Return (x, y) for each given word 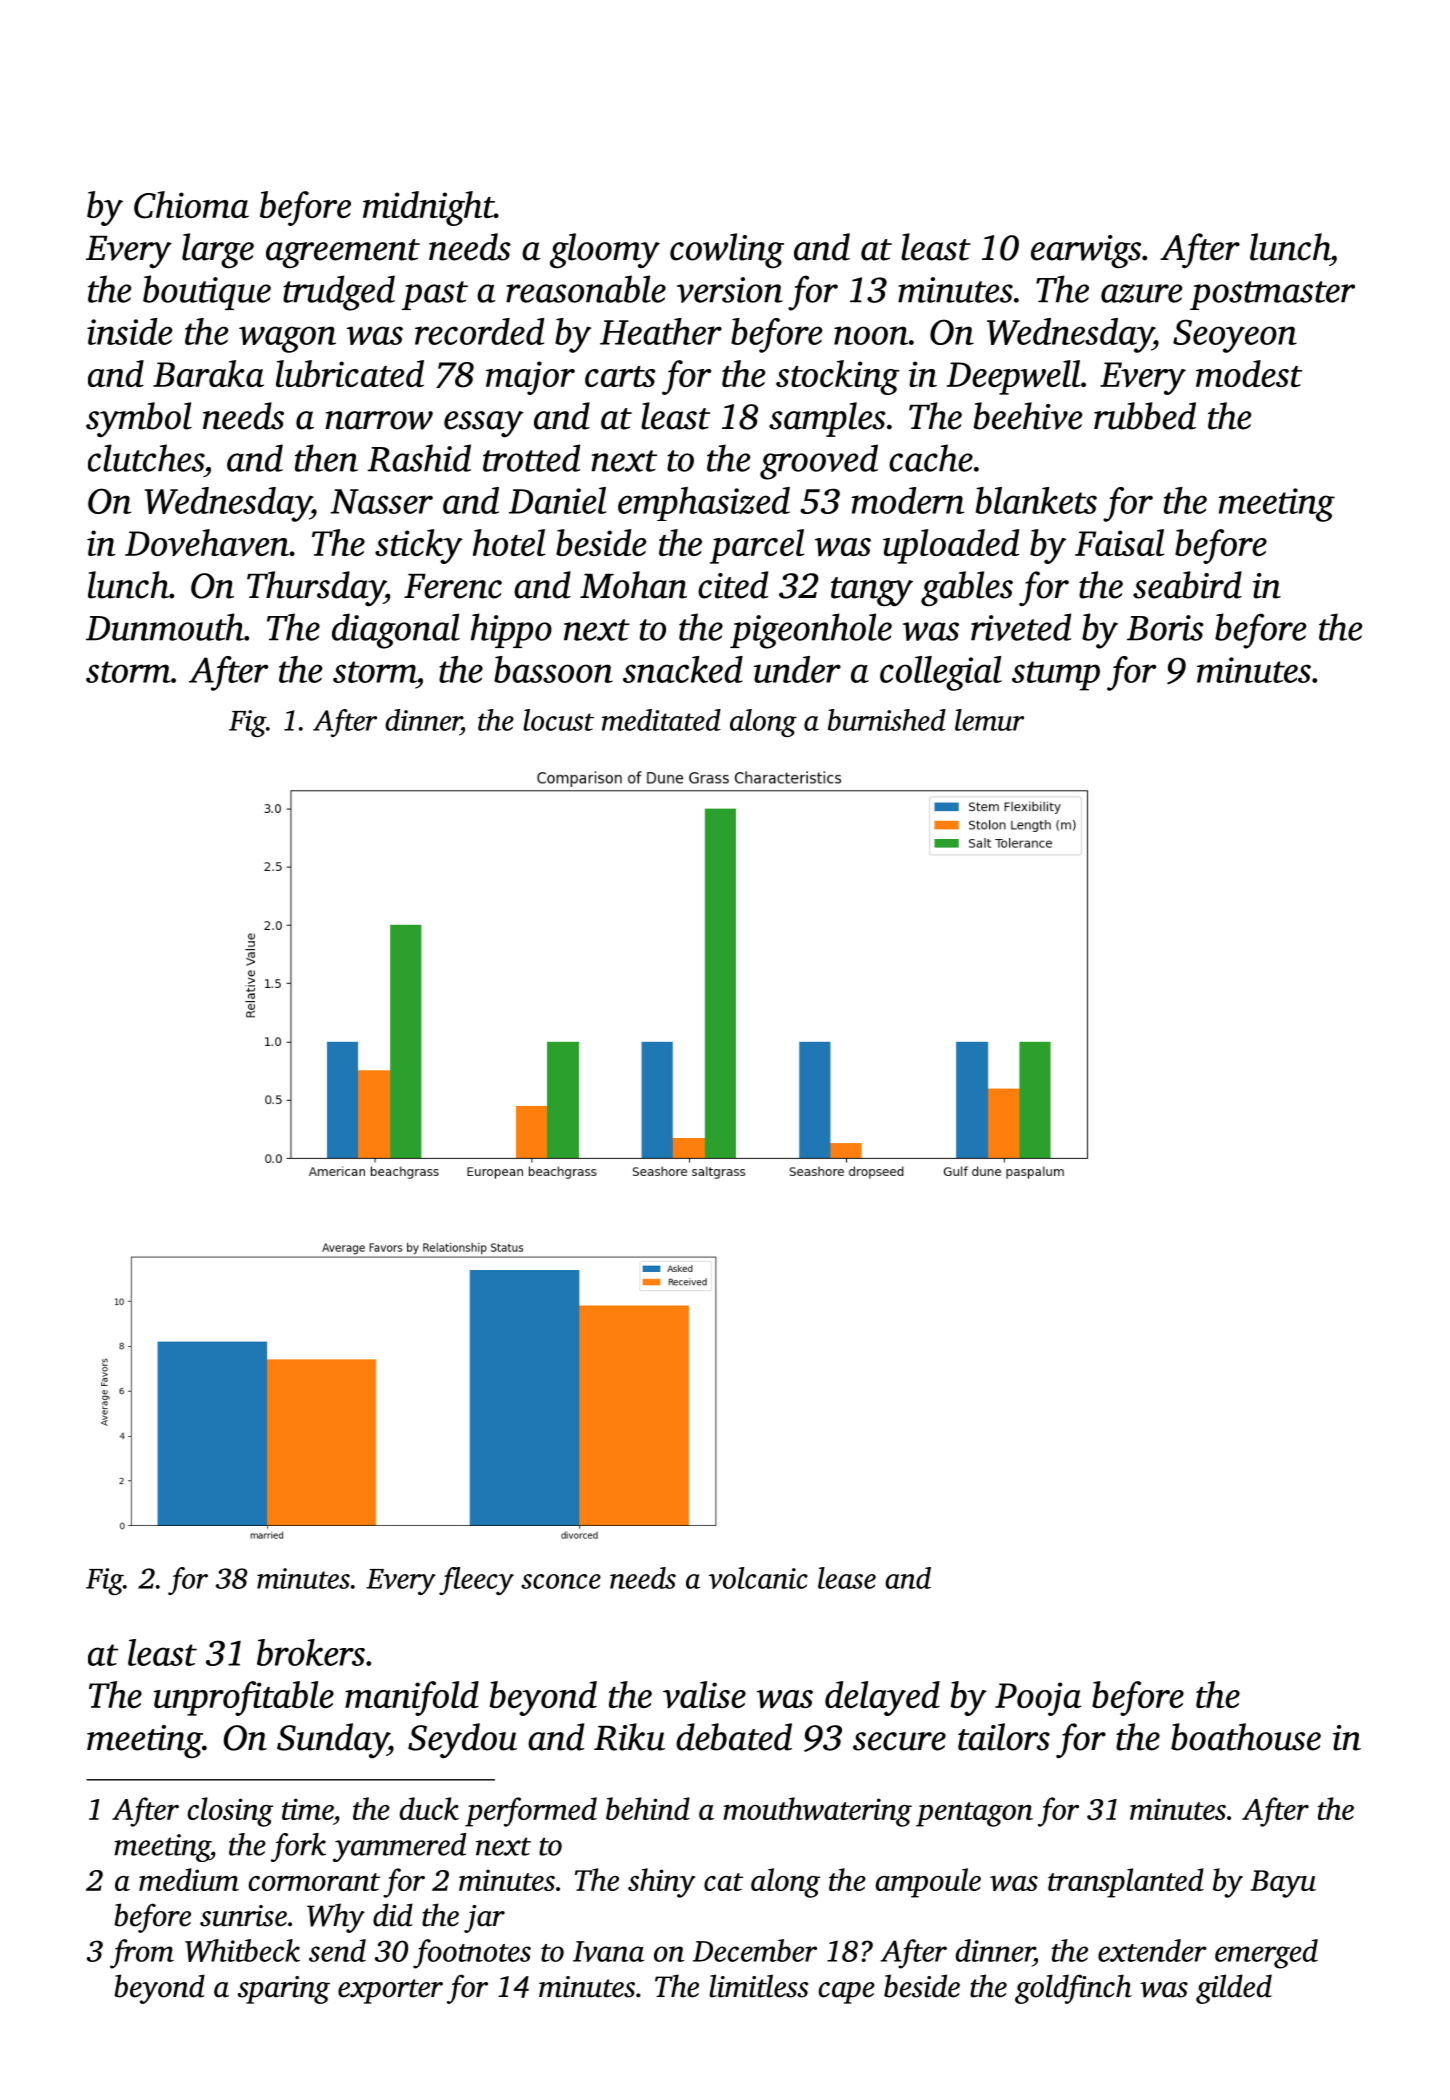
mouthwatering (817, 1812)
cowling (727, 250)
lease (847, 1578)
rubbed (1145, 416)
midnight (428, 208)
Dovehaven (207, 542)
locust (558, 720)
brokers (311, 1652)
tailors (1004, 1737)
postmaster (1272, 295)
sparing (284, 1990)
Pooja (1038, 1699)
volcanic (758, 1578)
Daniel (557, 500)
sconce (561, 1581)
